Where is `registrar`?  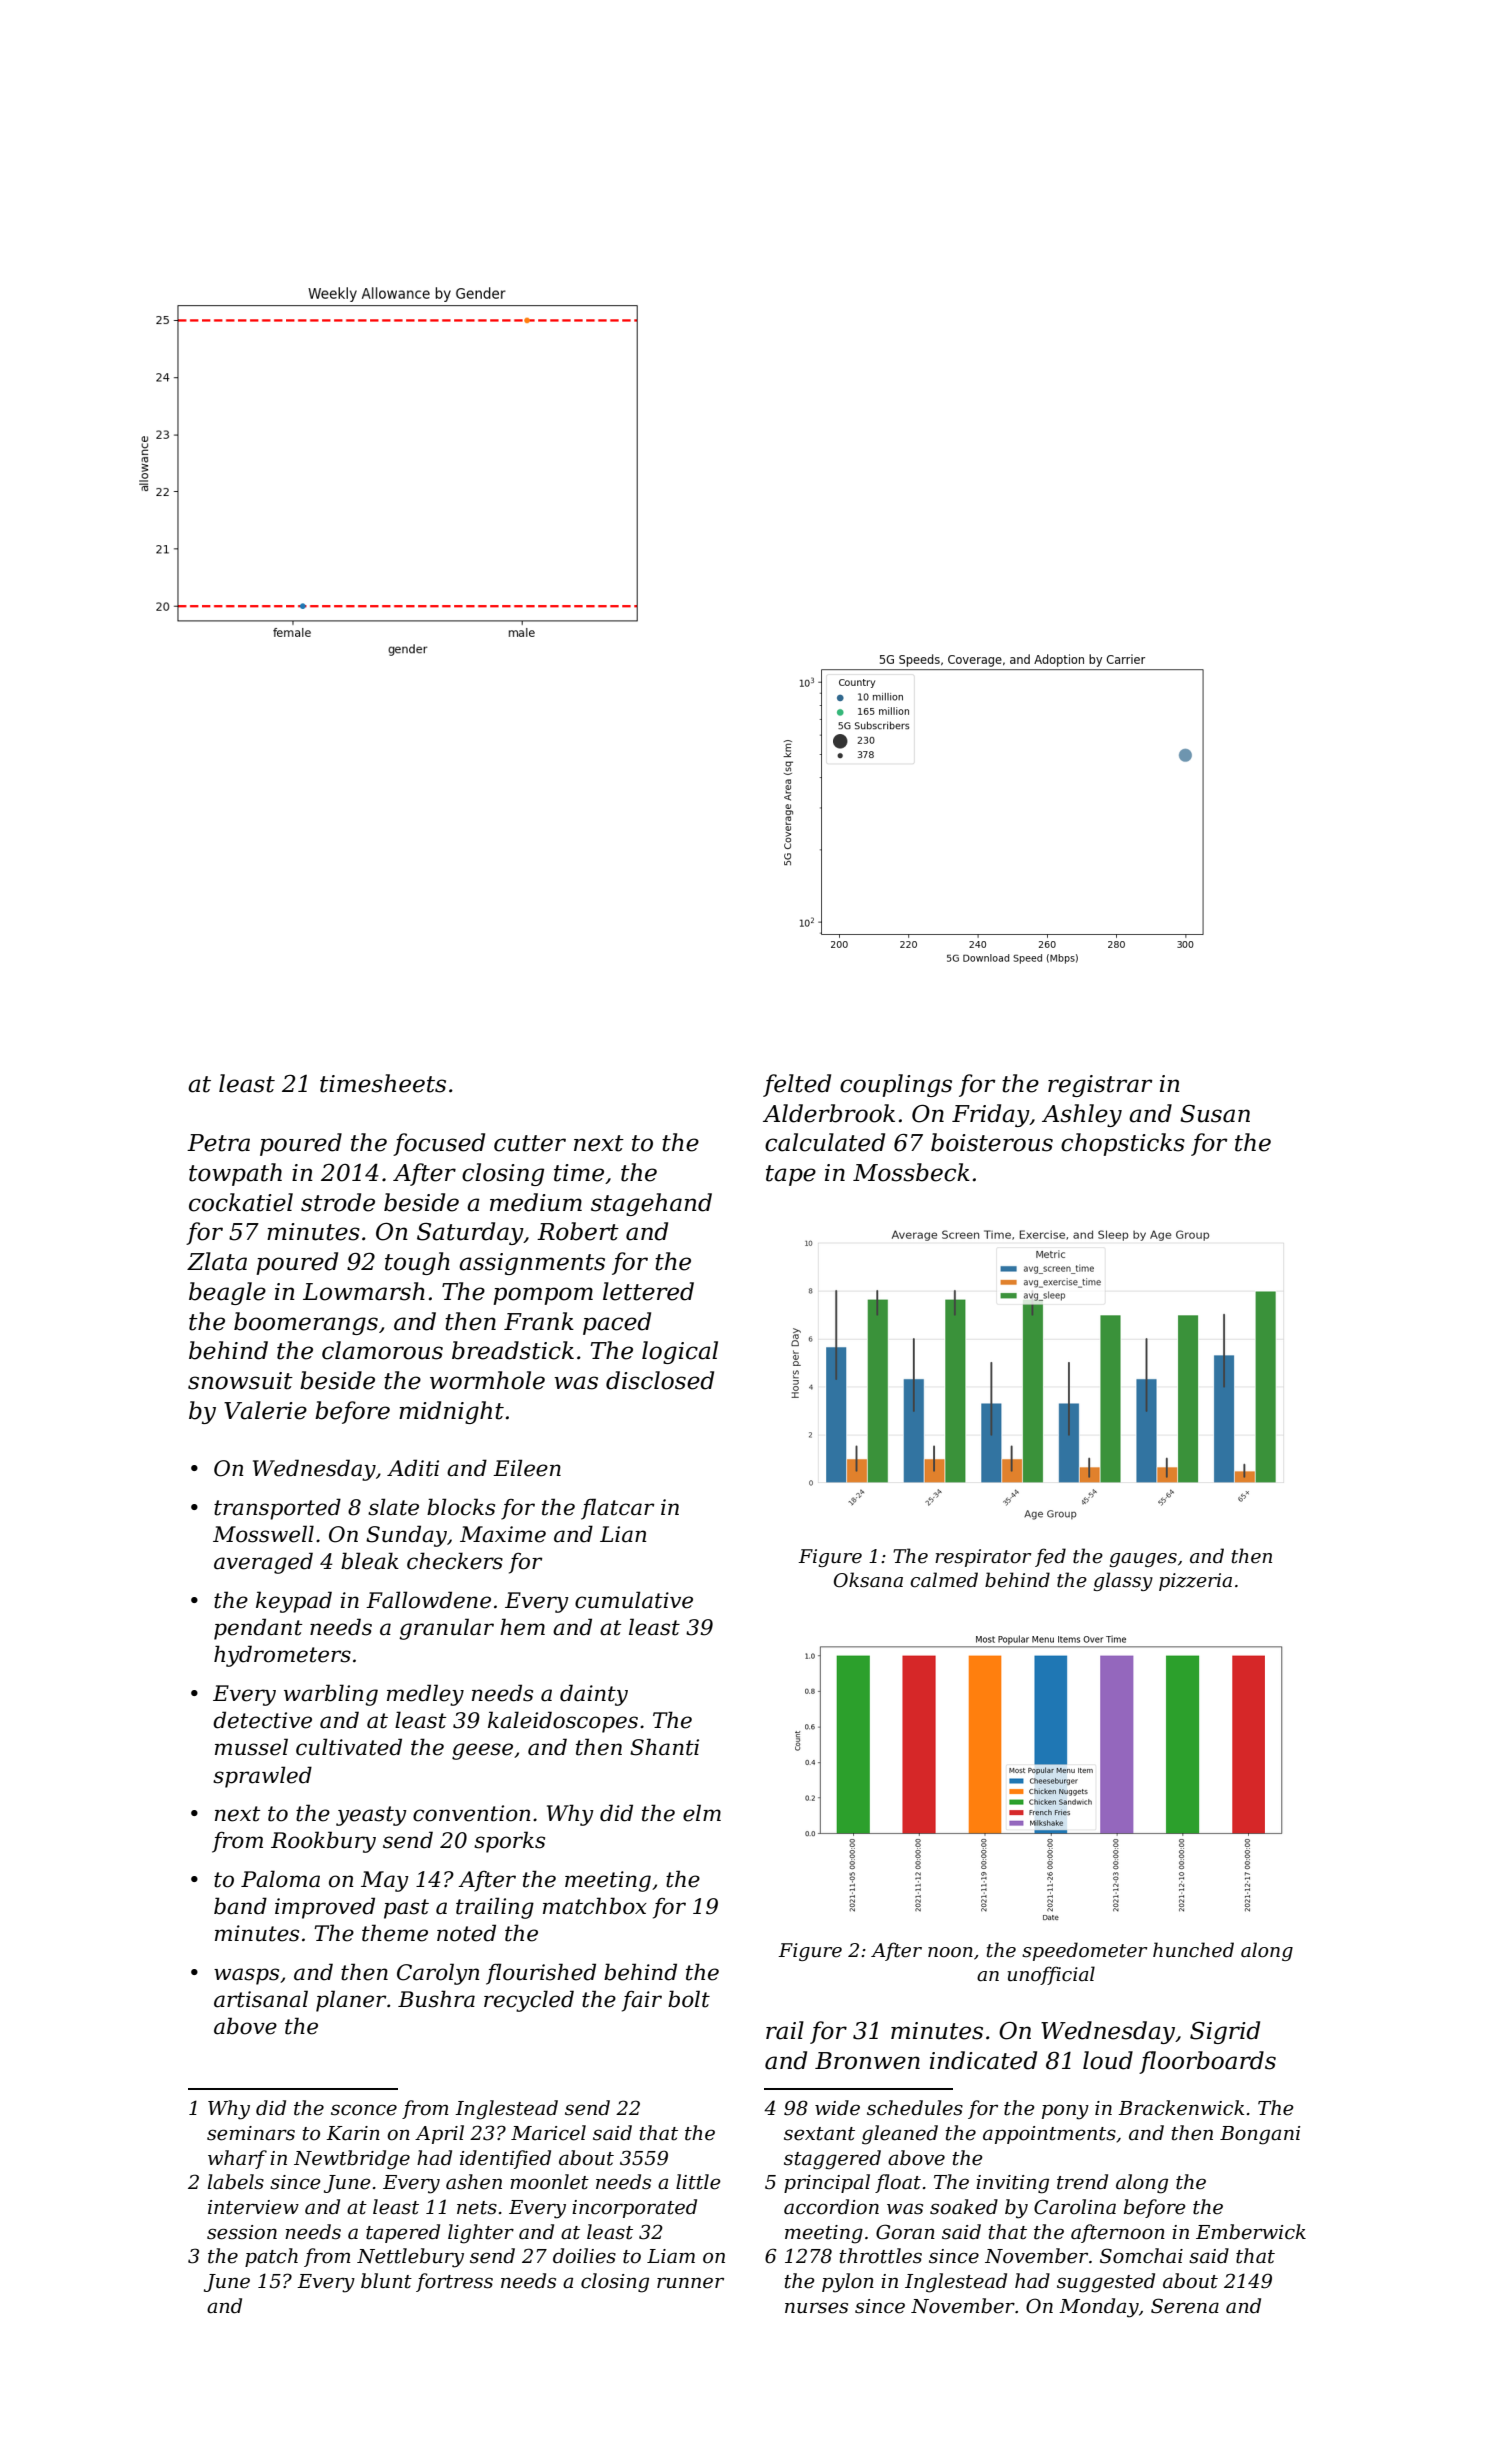
registrar is located at coordinates (1100, 1086).
